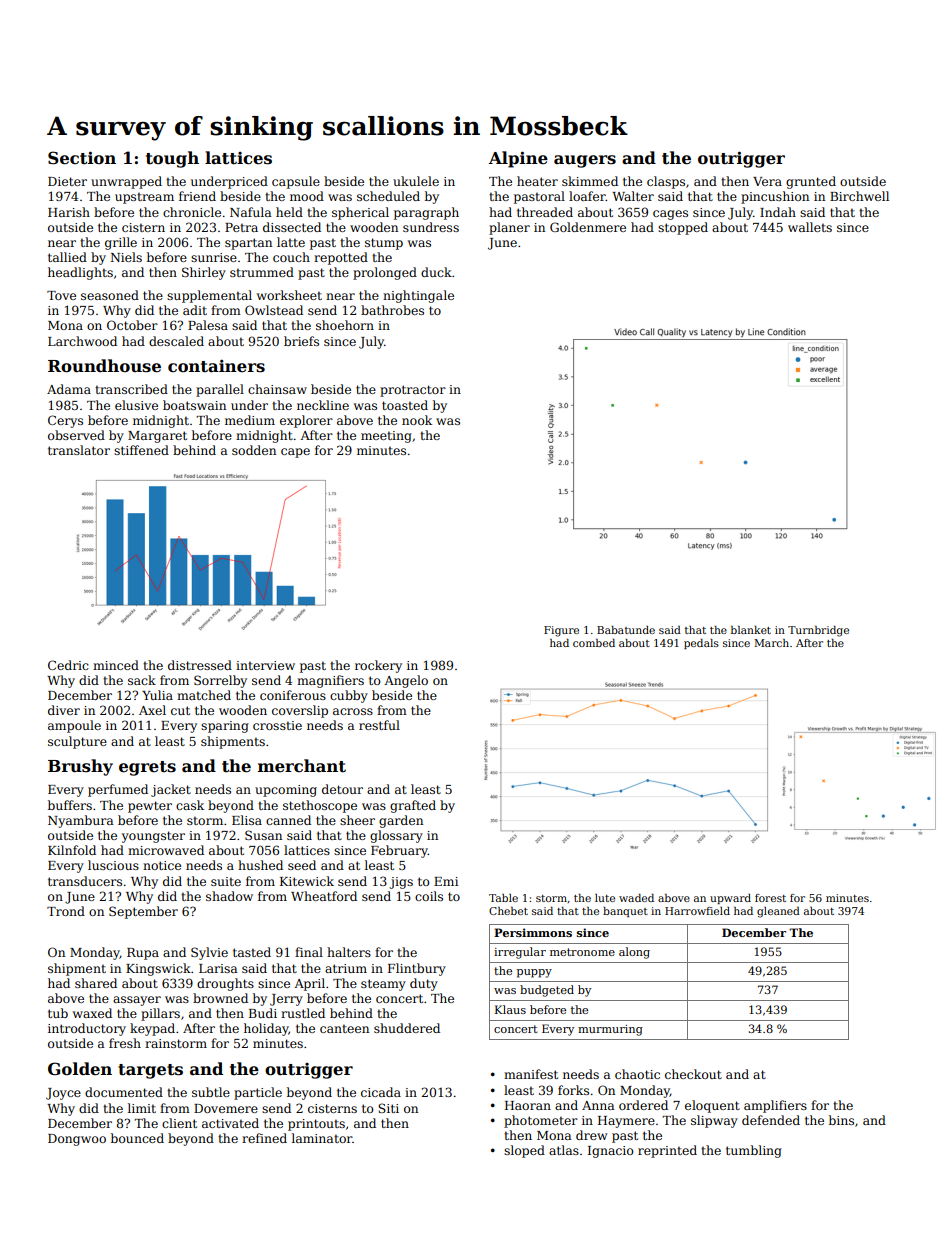 The width and height of the image is (952, 1233). What do you see at coordinates (137, 1138) in the image?
I see `bounced` at bounding box center [137, 1138].
